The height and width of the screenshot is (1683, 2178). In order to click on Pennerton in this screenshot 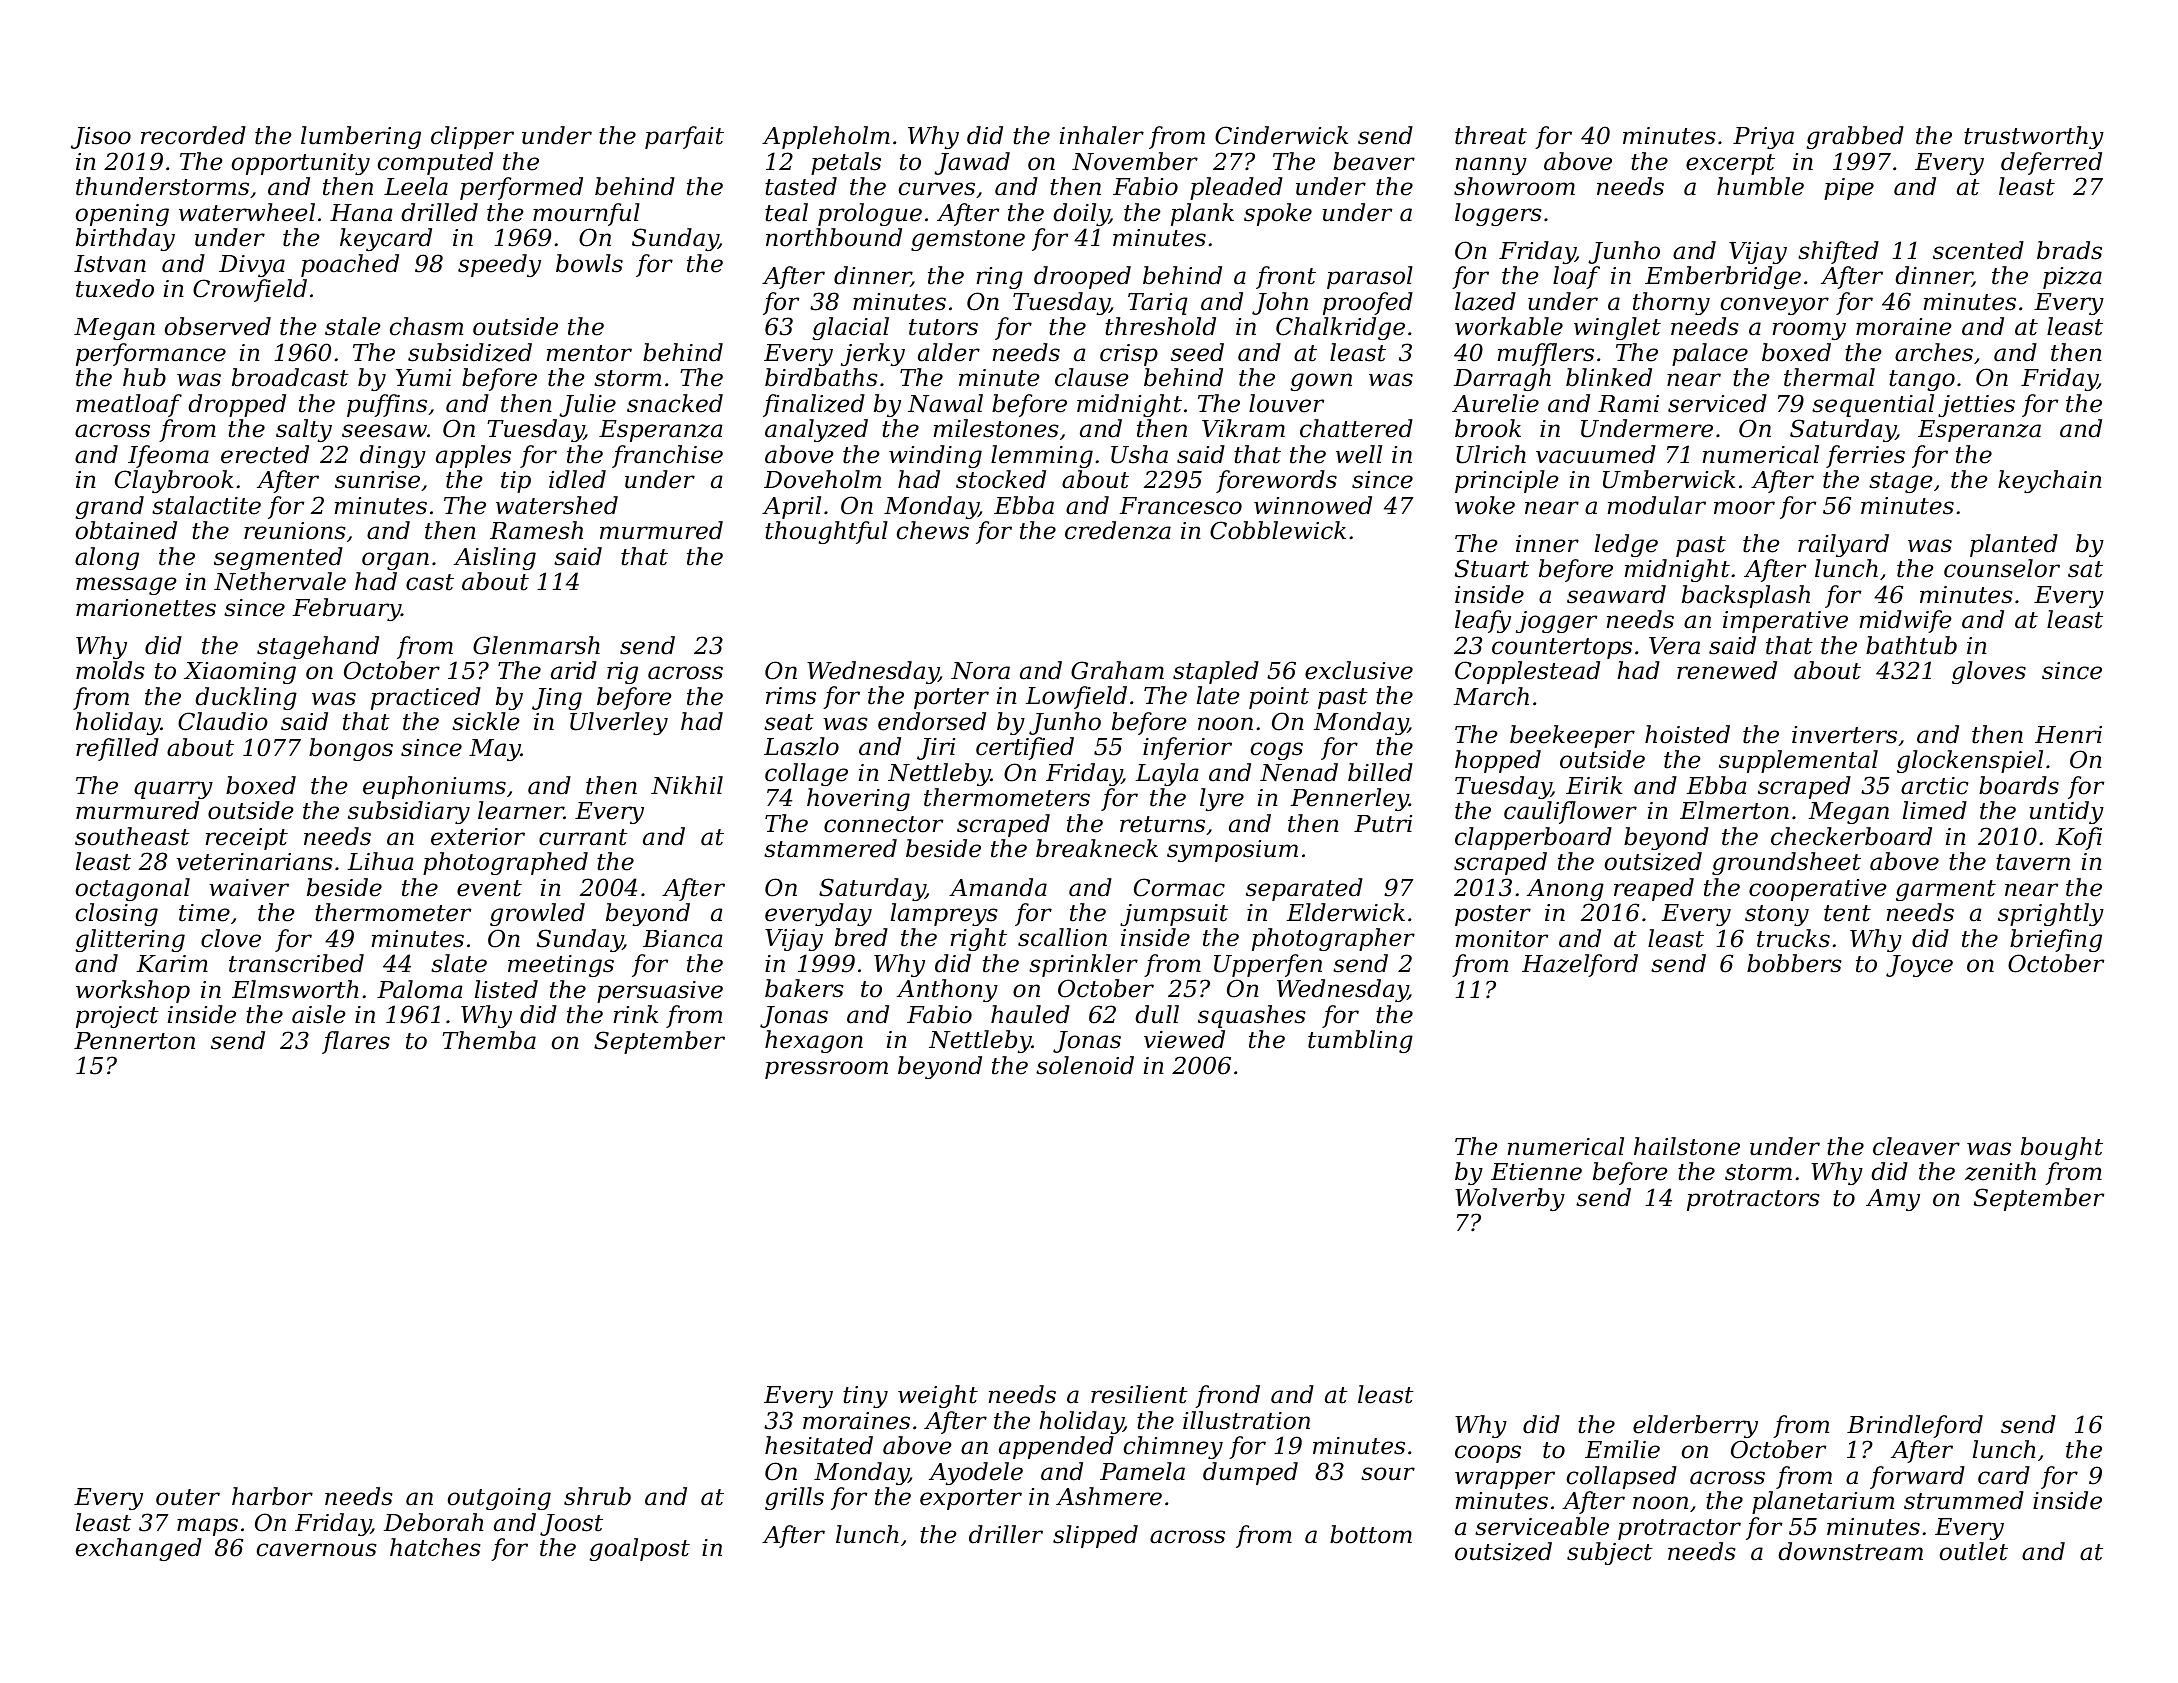, I will do `click(134, 1041)`.
